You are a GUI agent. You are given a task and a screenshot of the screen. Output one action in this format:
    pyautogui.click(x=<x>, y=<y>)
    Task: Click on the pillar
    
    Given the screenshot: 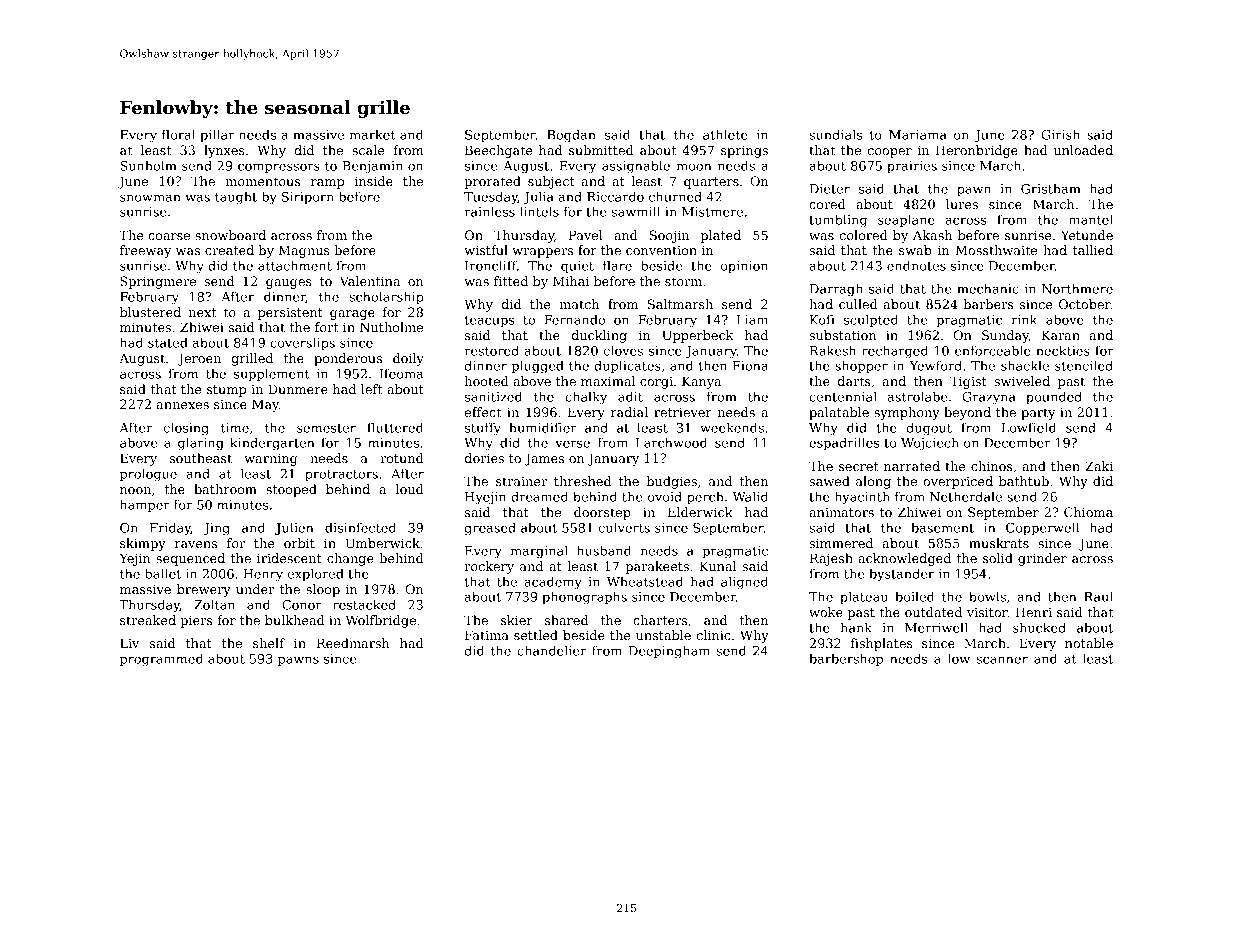 What is the action you would take?
    pyautogui.click(x=217, y=135)
